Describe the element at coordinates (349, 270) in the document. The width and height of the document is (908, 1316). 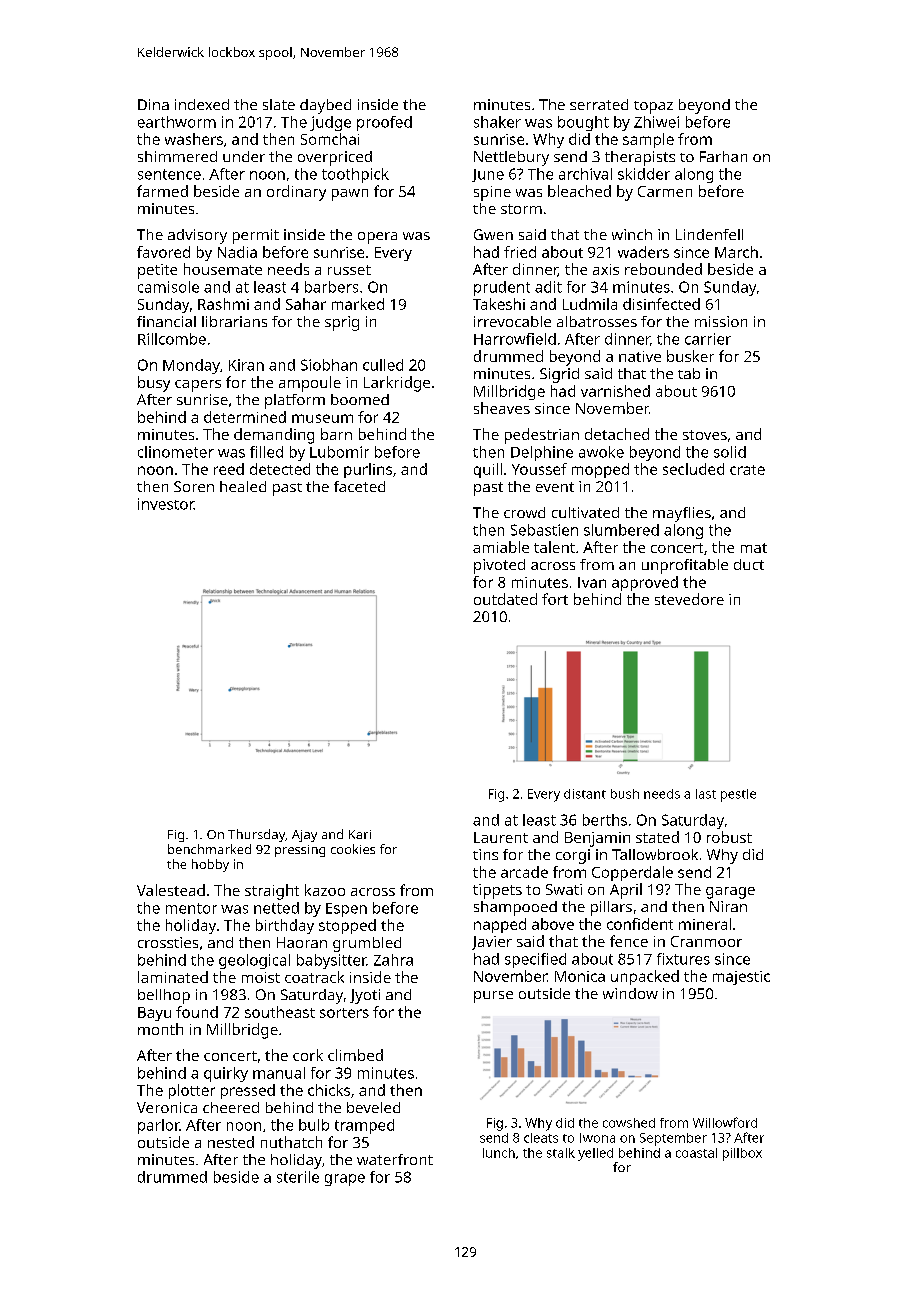
I see `russet` at that location.
